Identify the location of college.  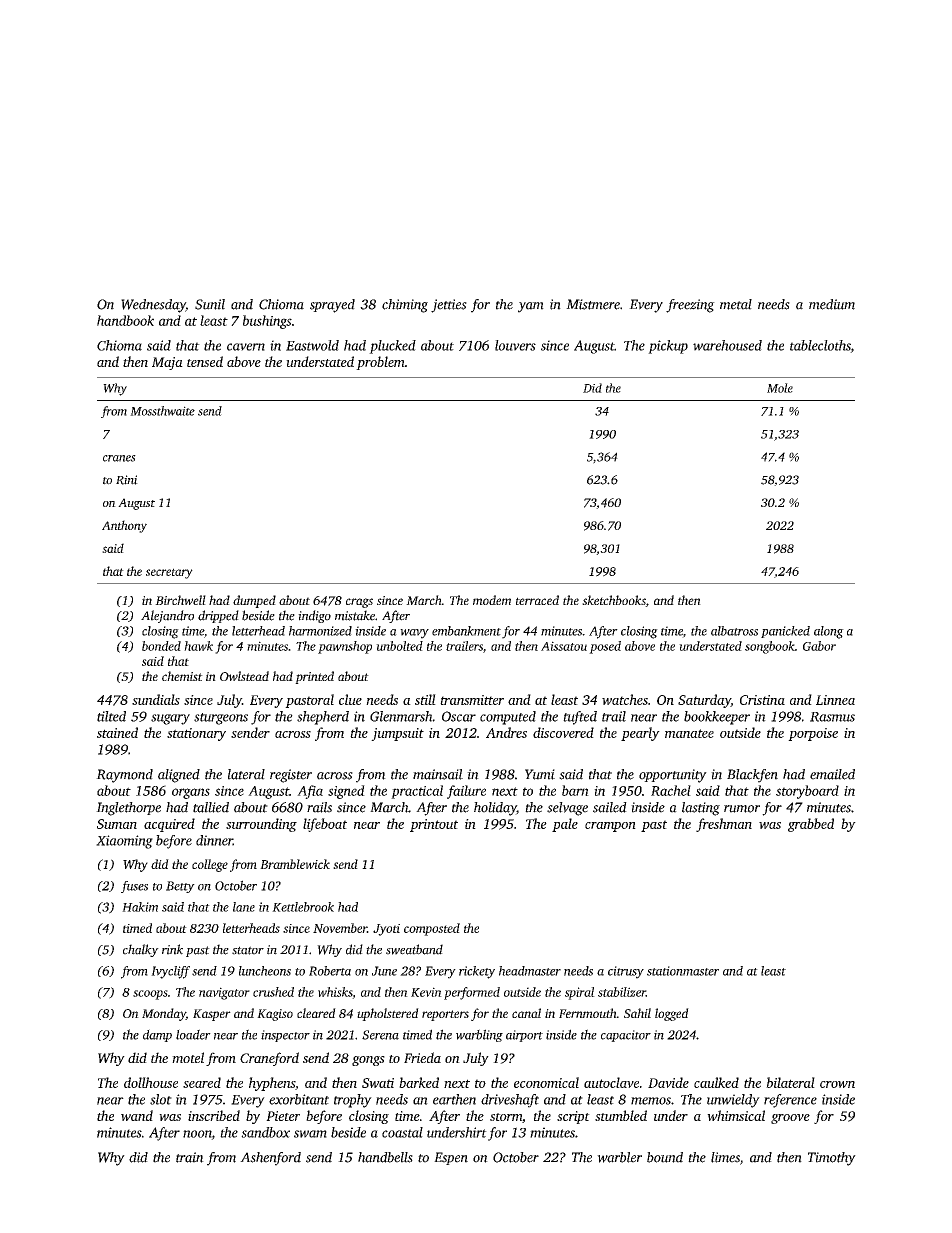
(210, 865).
